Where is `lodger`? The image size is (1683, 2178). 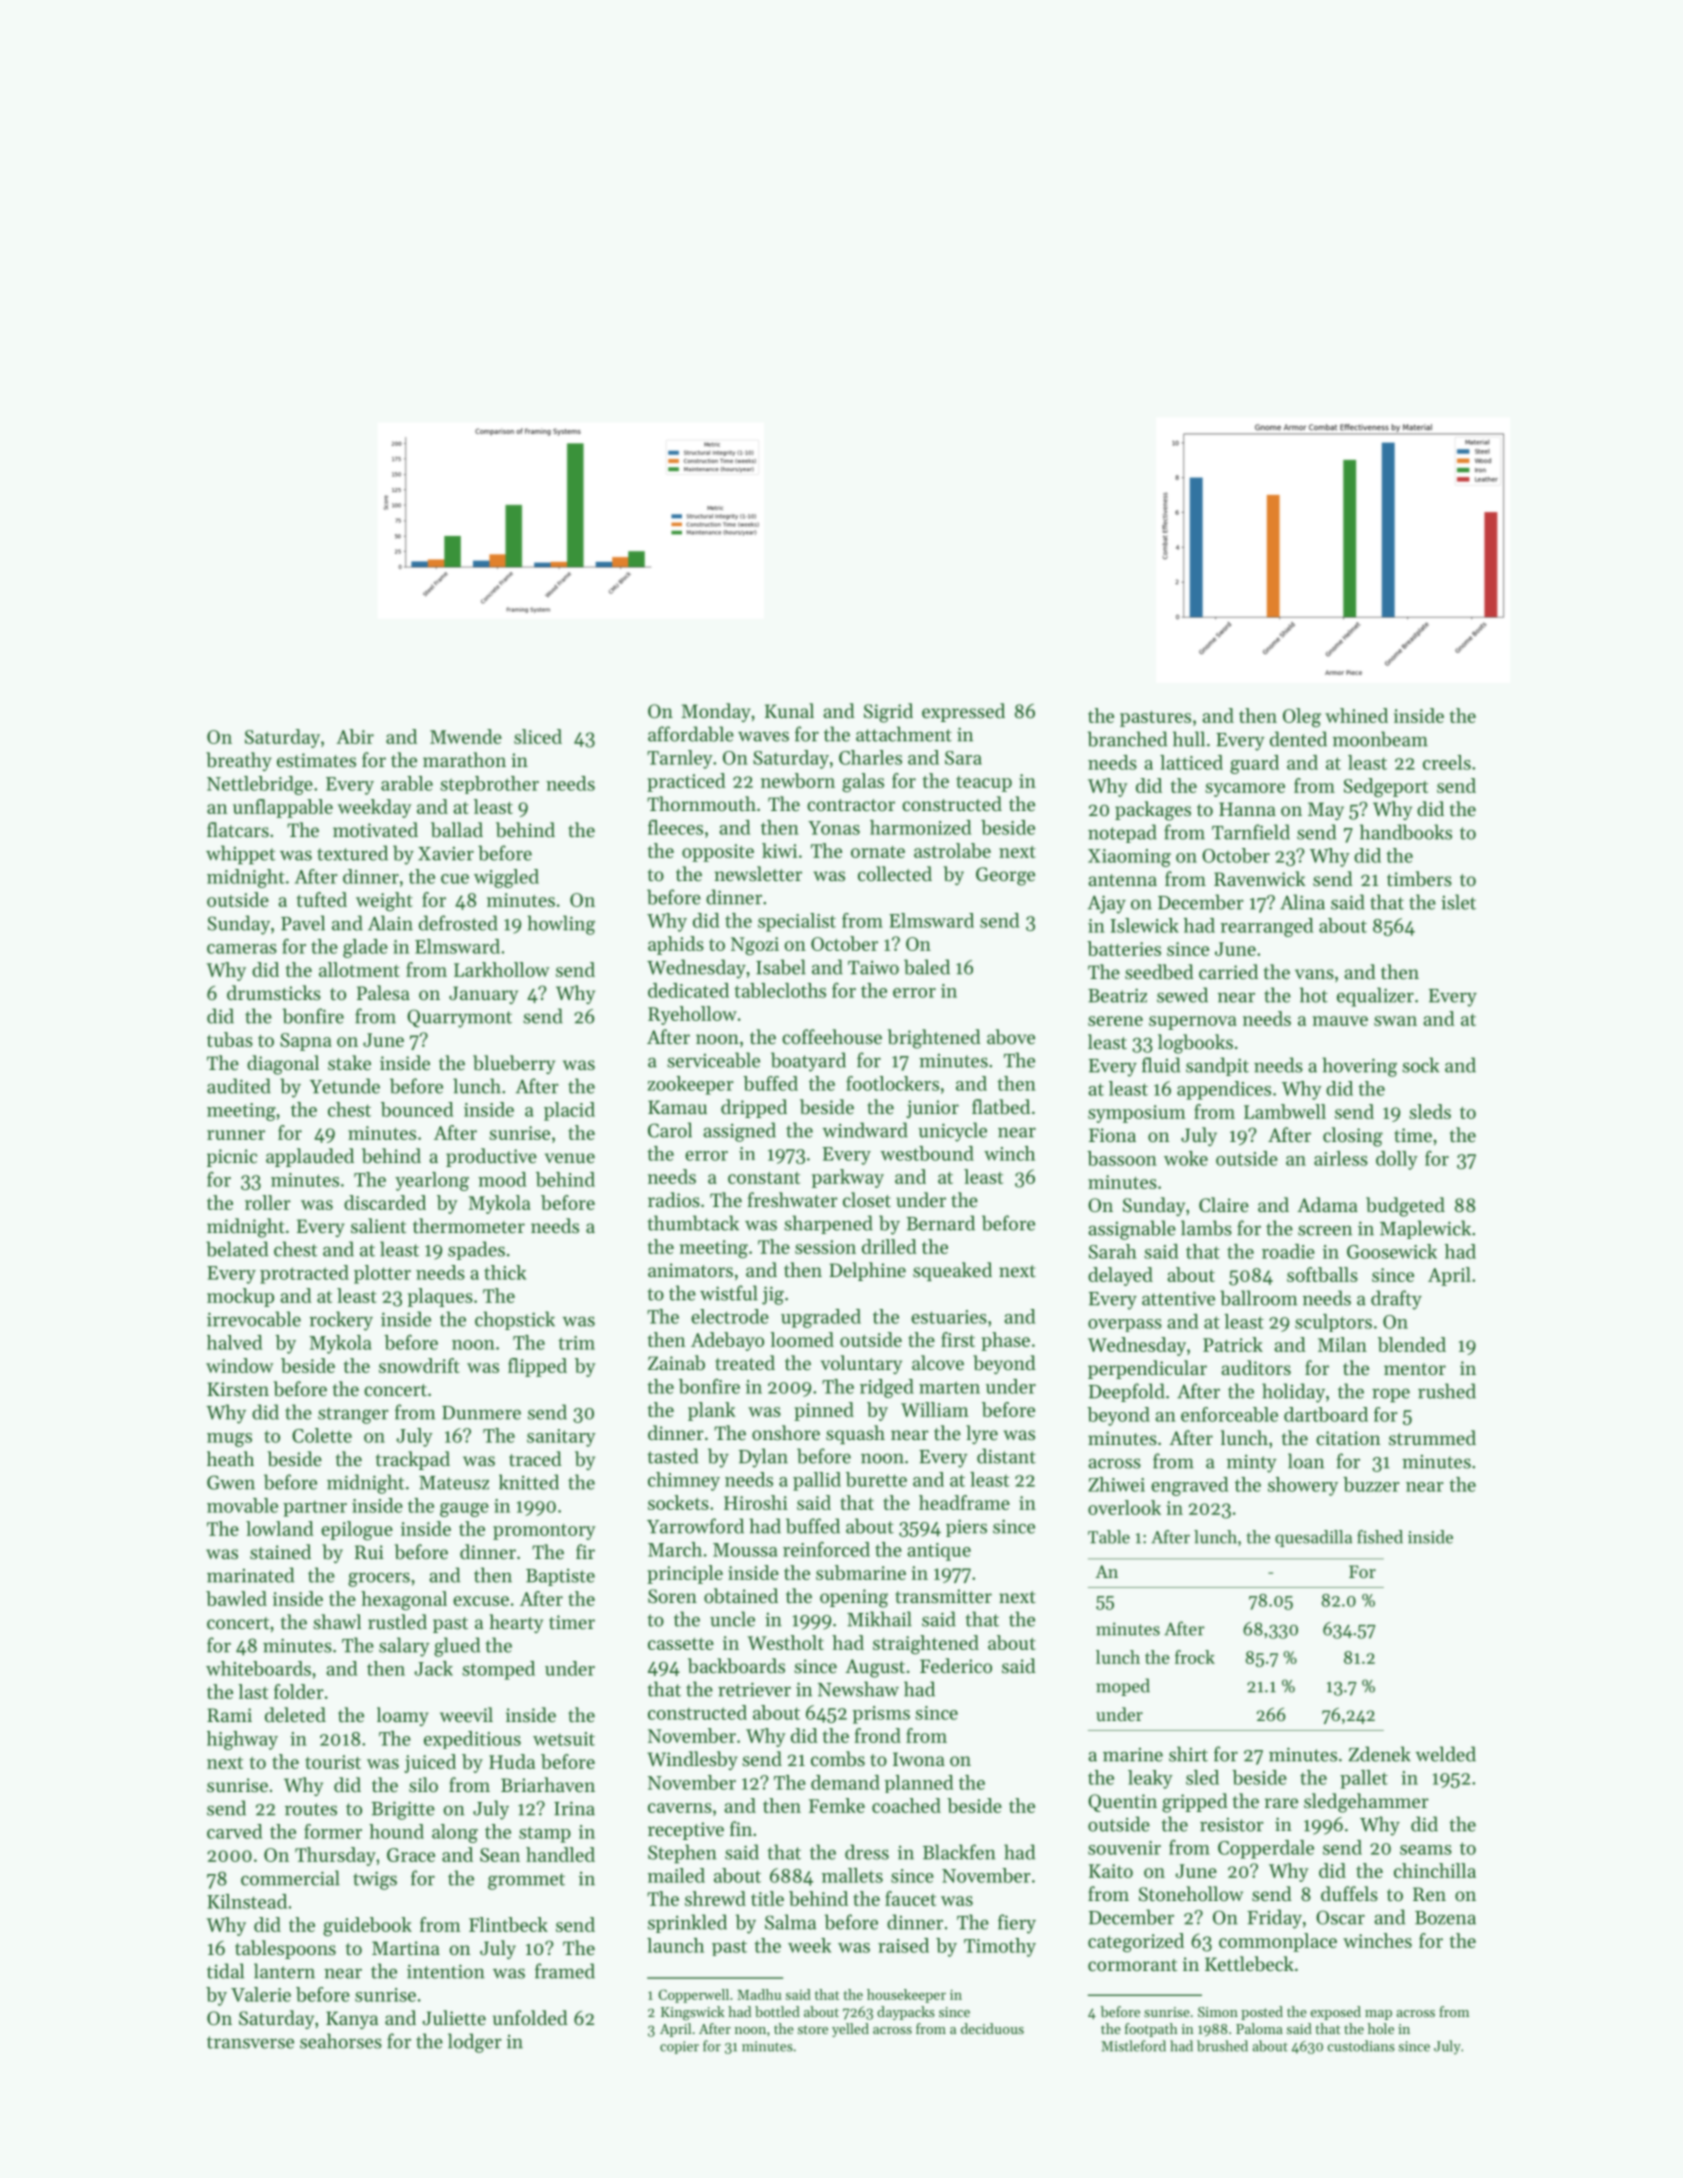
lodger is located at coordinates (475, 2043).
